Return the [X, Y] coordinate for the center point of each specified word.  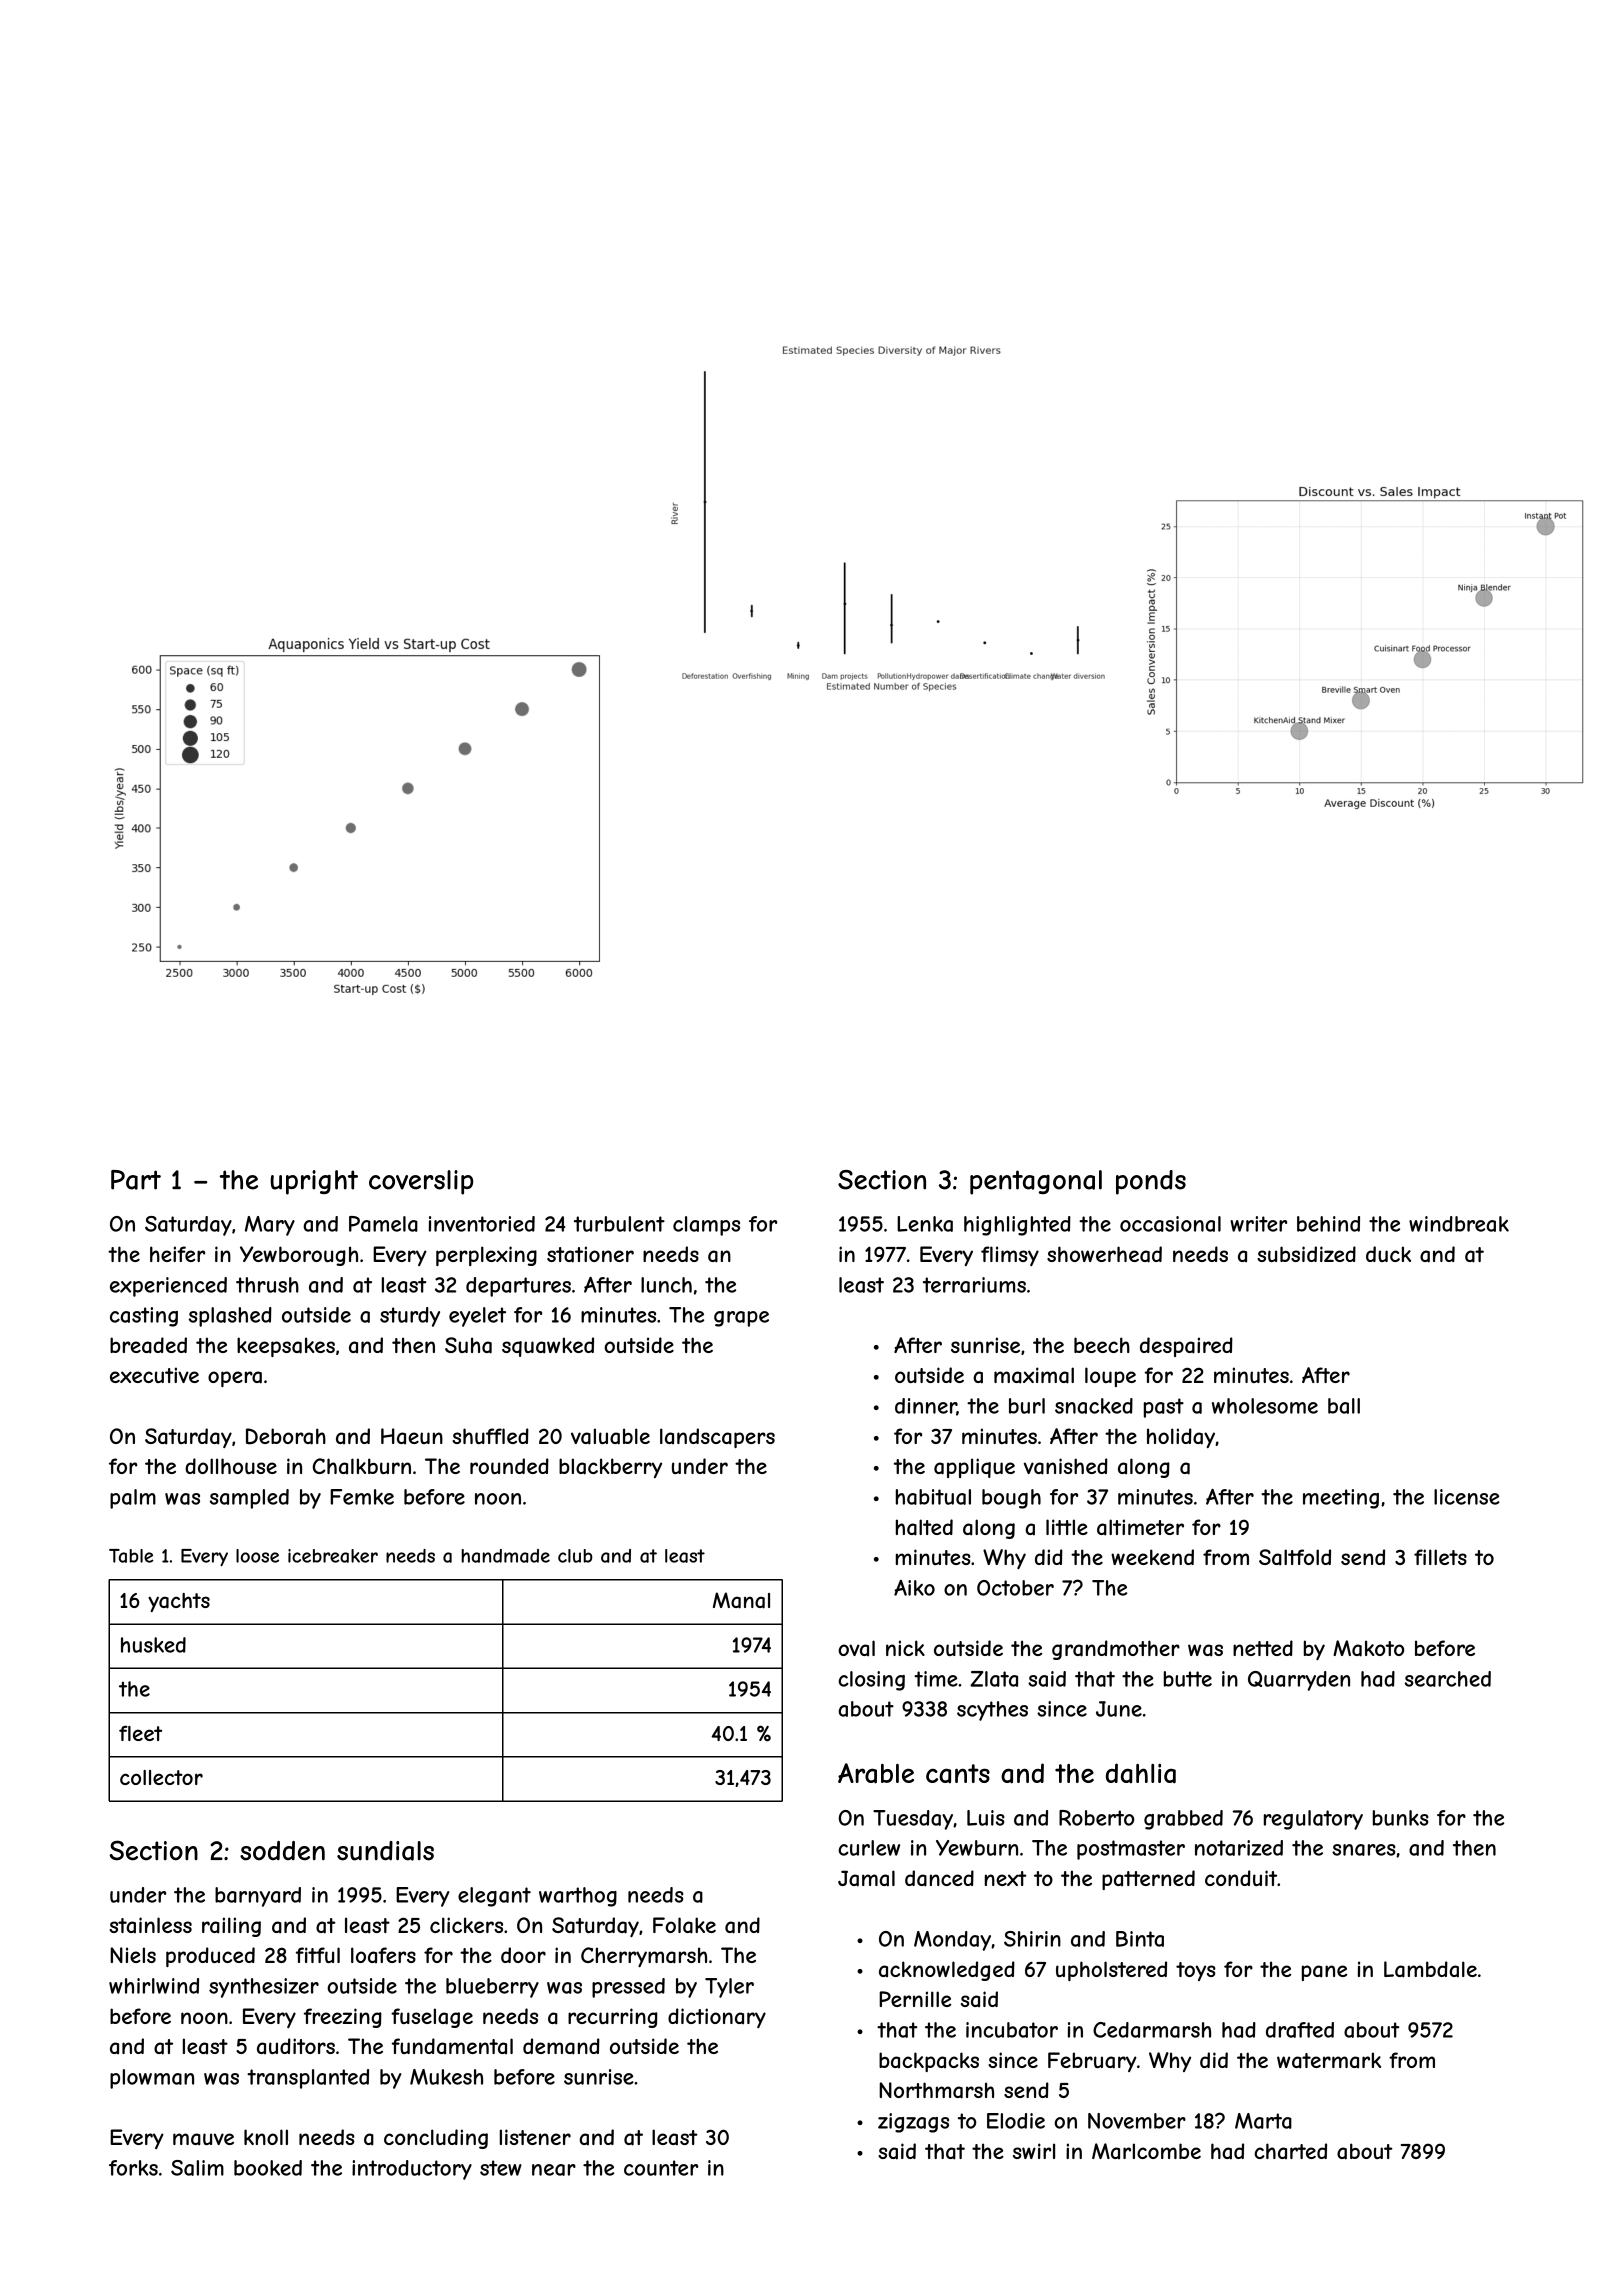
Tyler [729, 1988]
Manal [741, 1600]
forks [133, 2168]
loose [257, 1556]
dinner [926, 1407]
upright [314, 1182]
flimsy [1010, 1256]
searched [1448, 1679]
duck [1388, 1254]
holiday [1181, 1438]
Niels [133, 1955]
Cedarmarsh [1152, 2030]
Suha [468, 1345]
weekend [1152, 1557]
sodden [282, 1851]
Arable [876, 1773]
